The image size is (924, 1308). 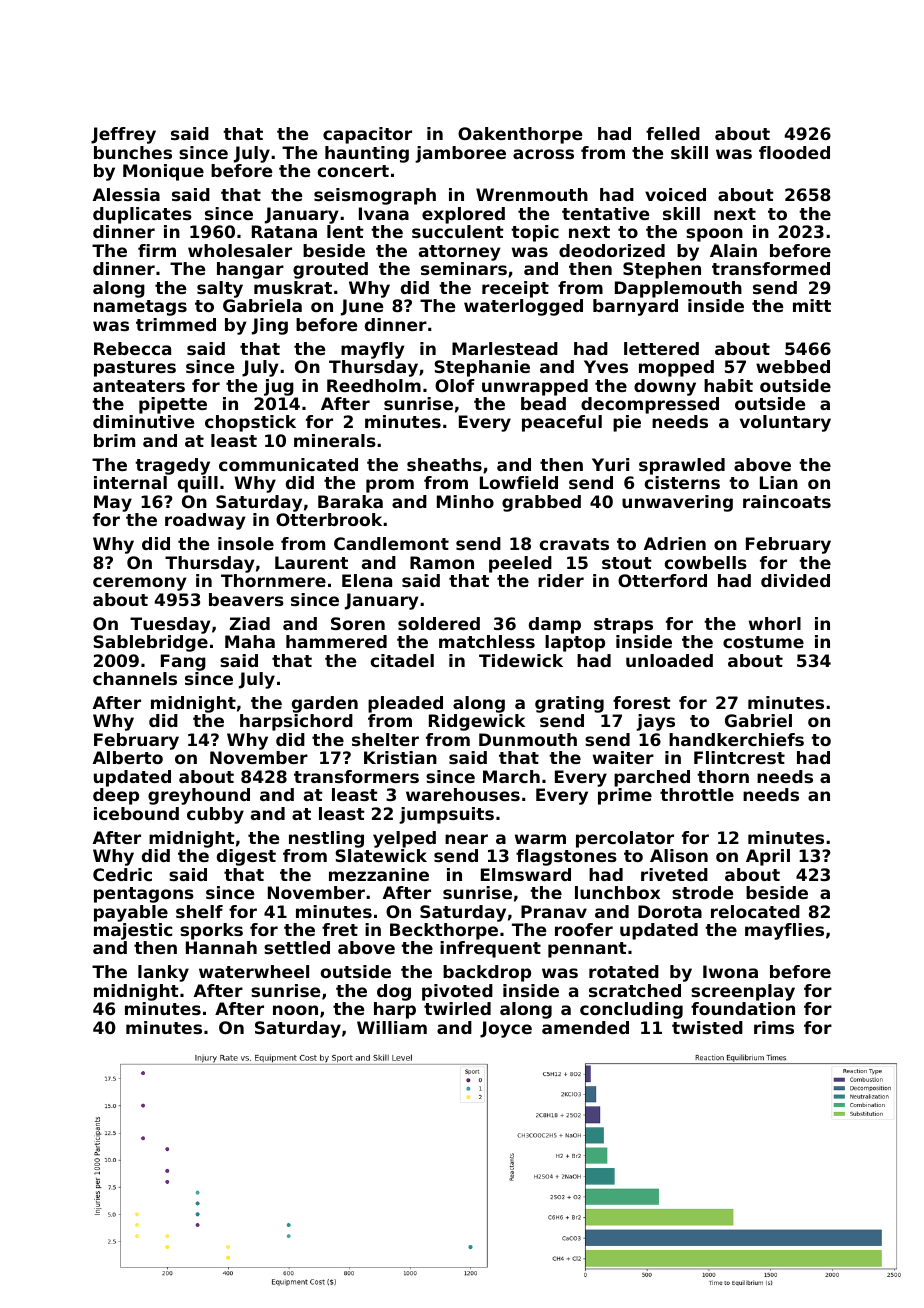 What do you see at coordinates (367, 135) in the screenshot?
I see `capacitor` at bounding box center [367, 135].
